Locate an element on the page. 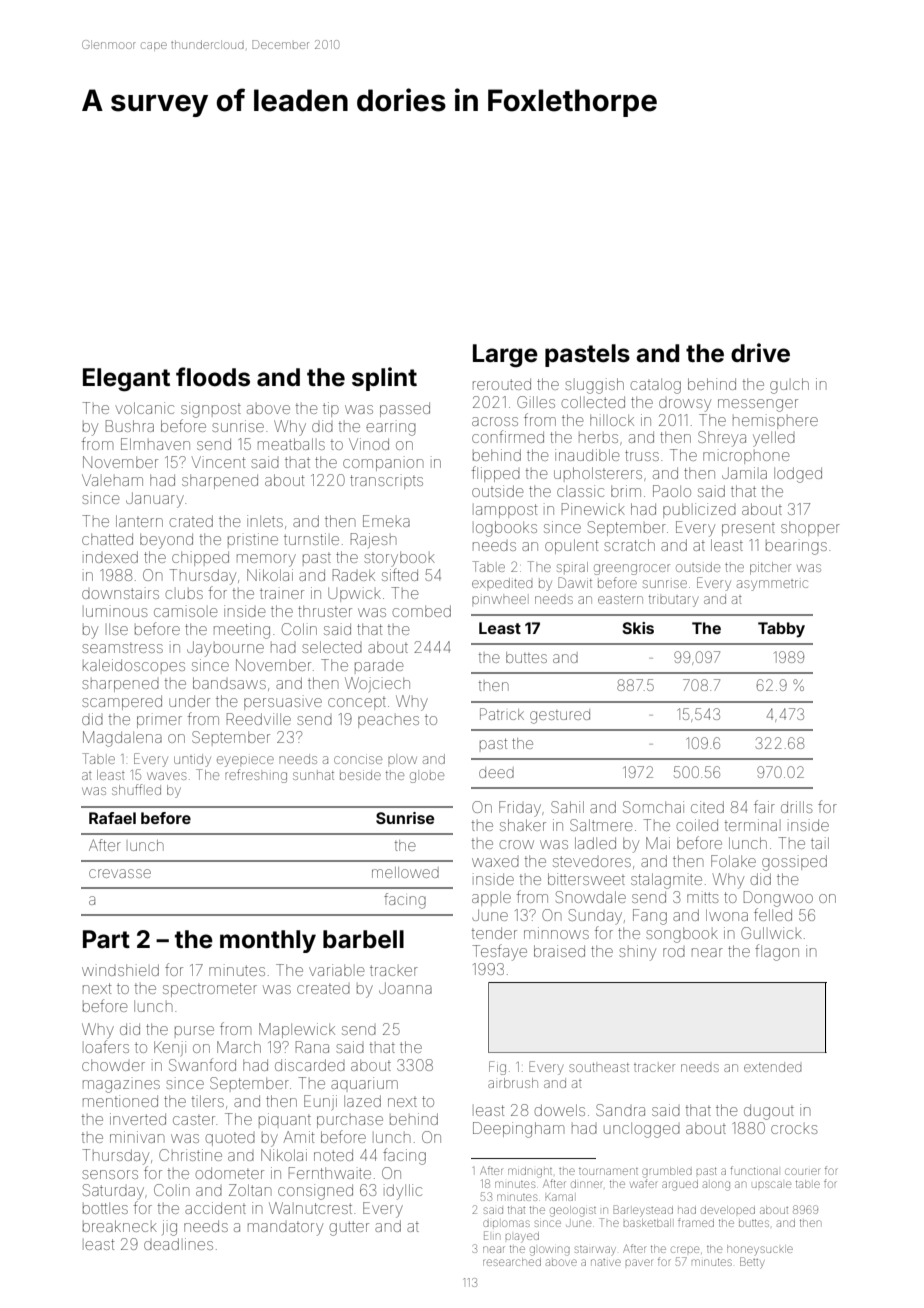 This image has height=1308, width=924. tender is located at coordinates (494, 933).
